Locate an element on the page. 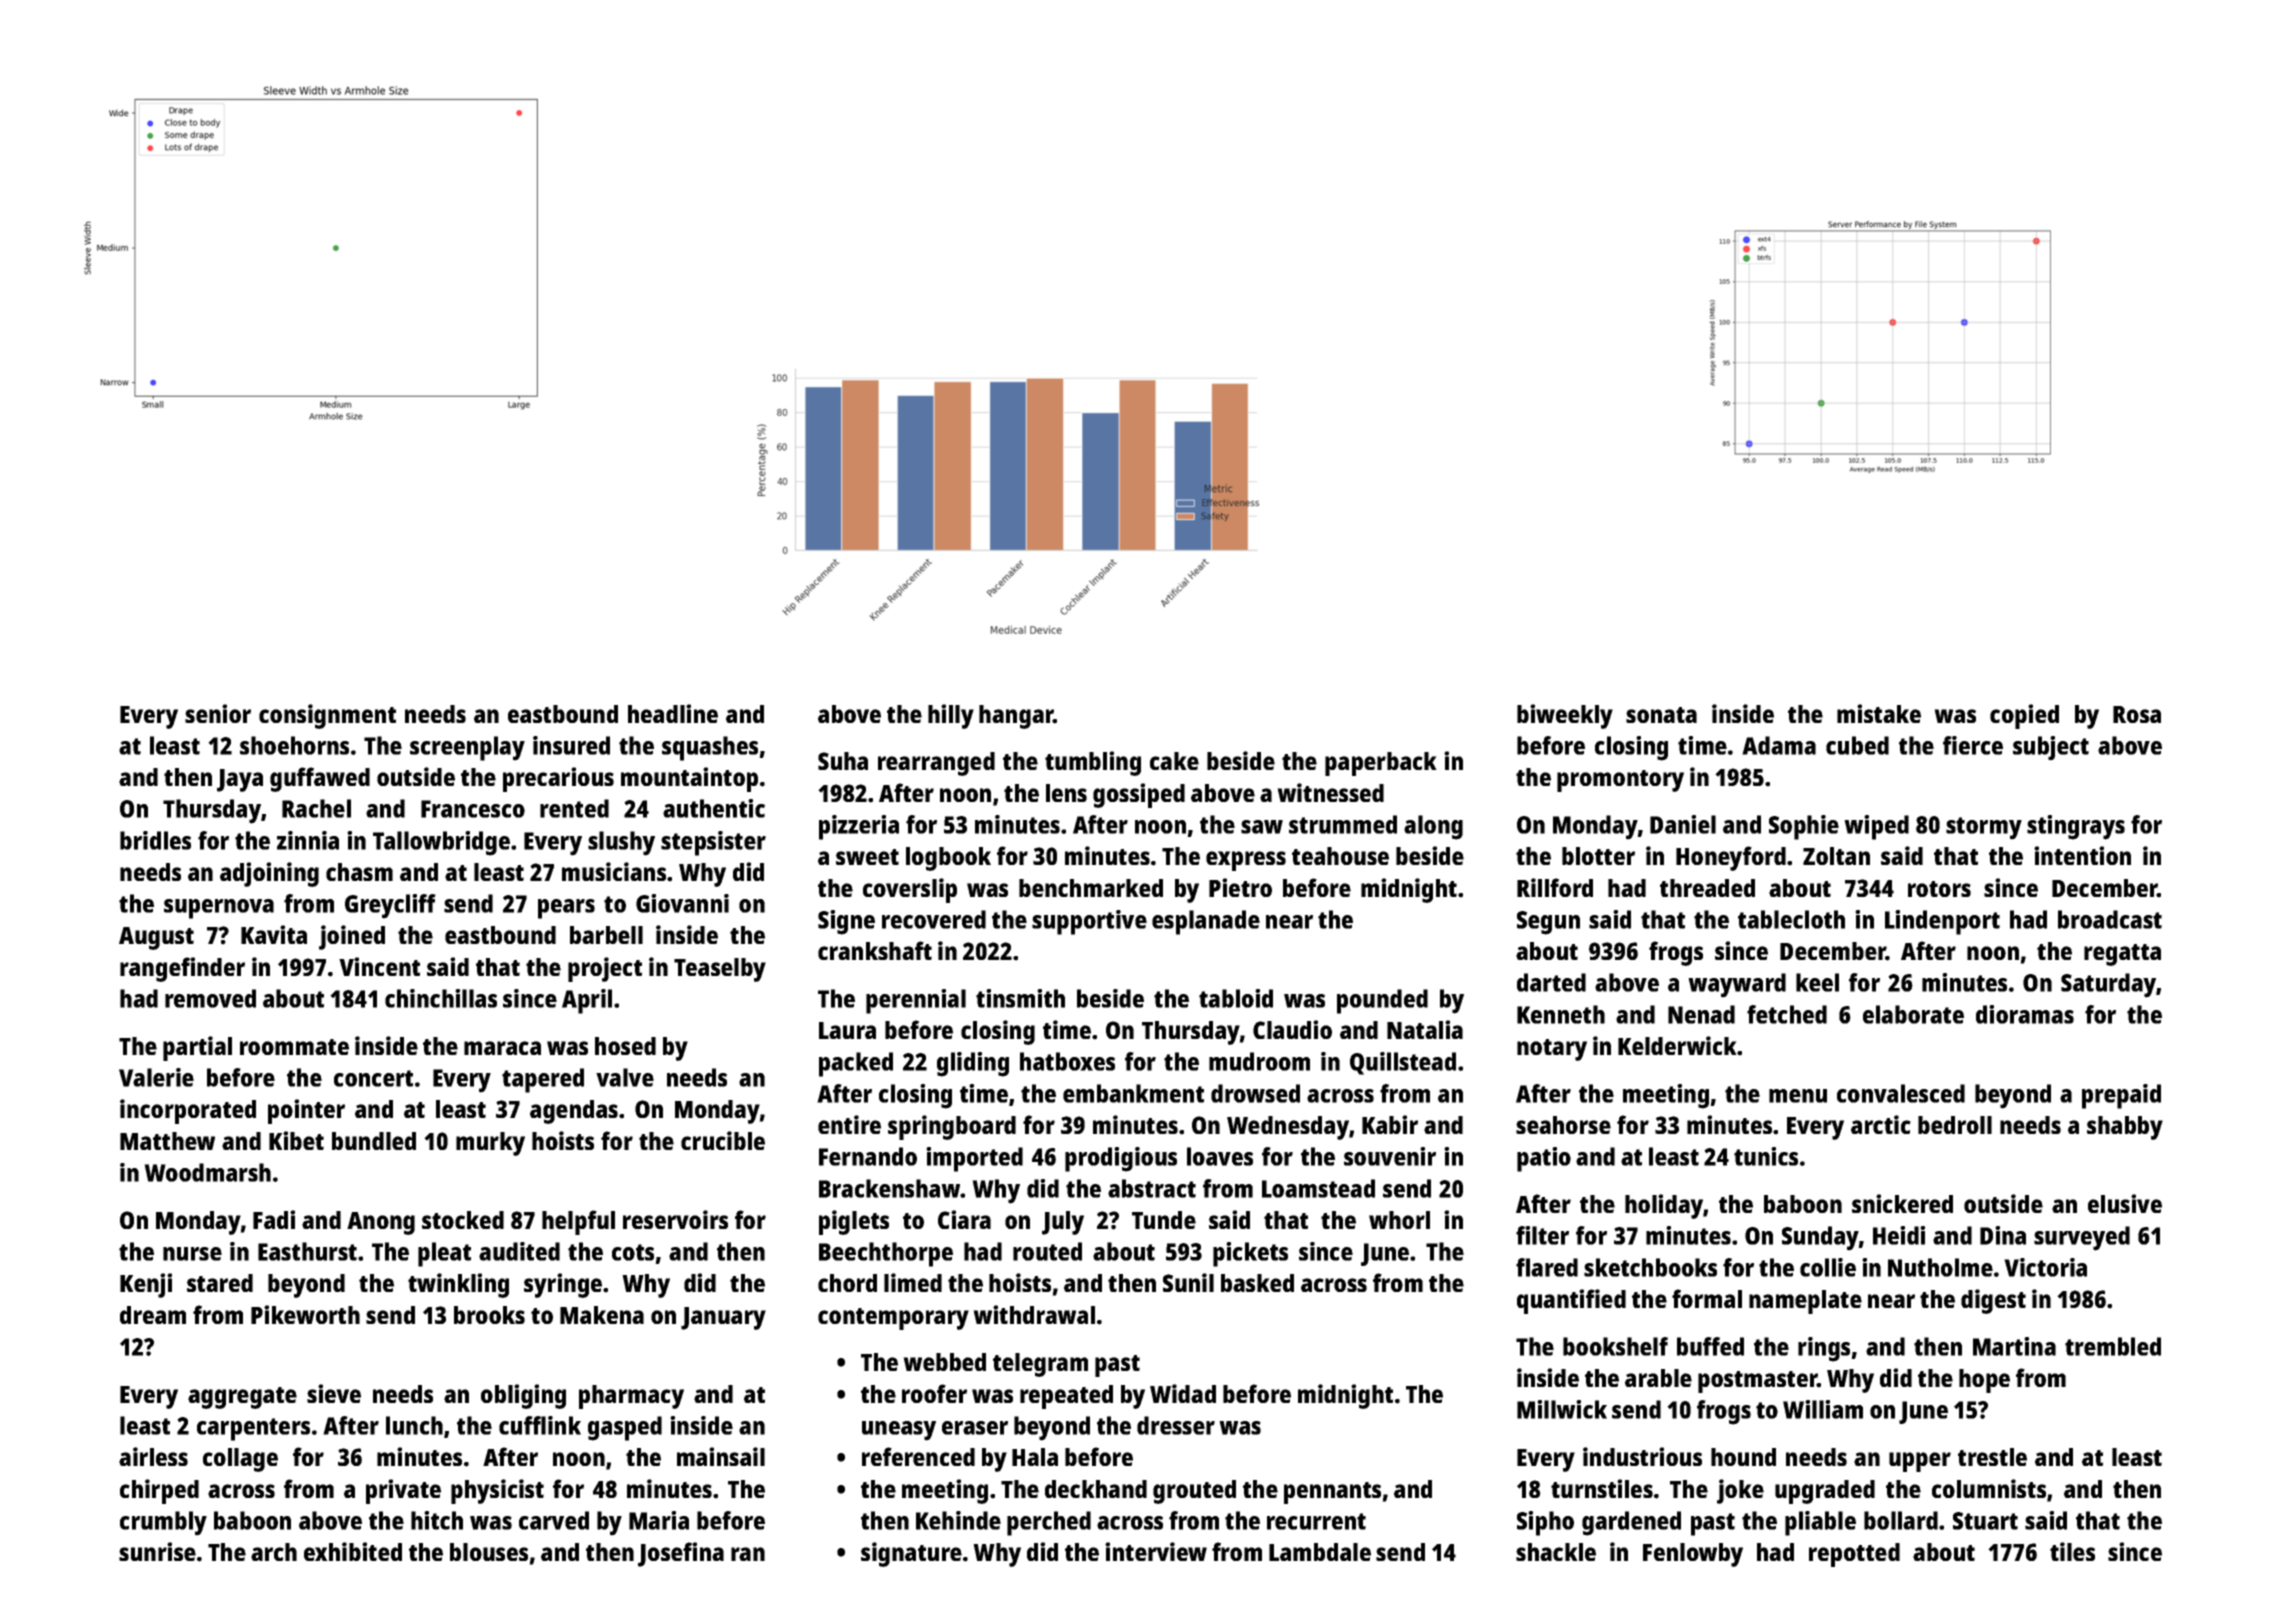  Rosa is located at coordinates (2137, 714).
